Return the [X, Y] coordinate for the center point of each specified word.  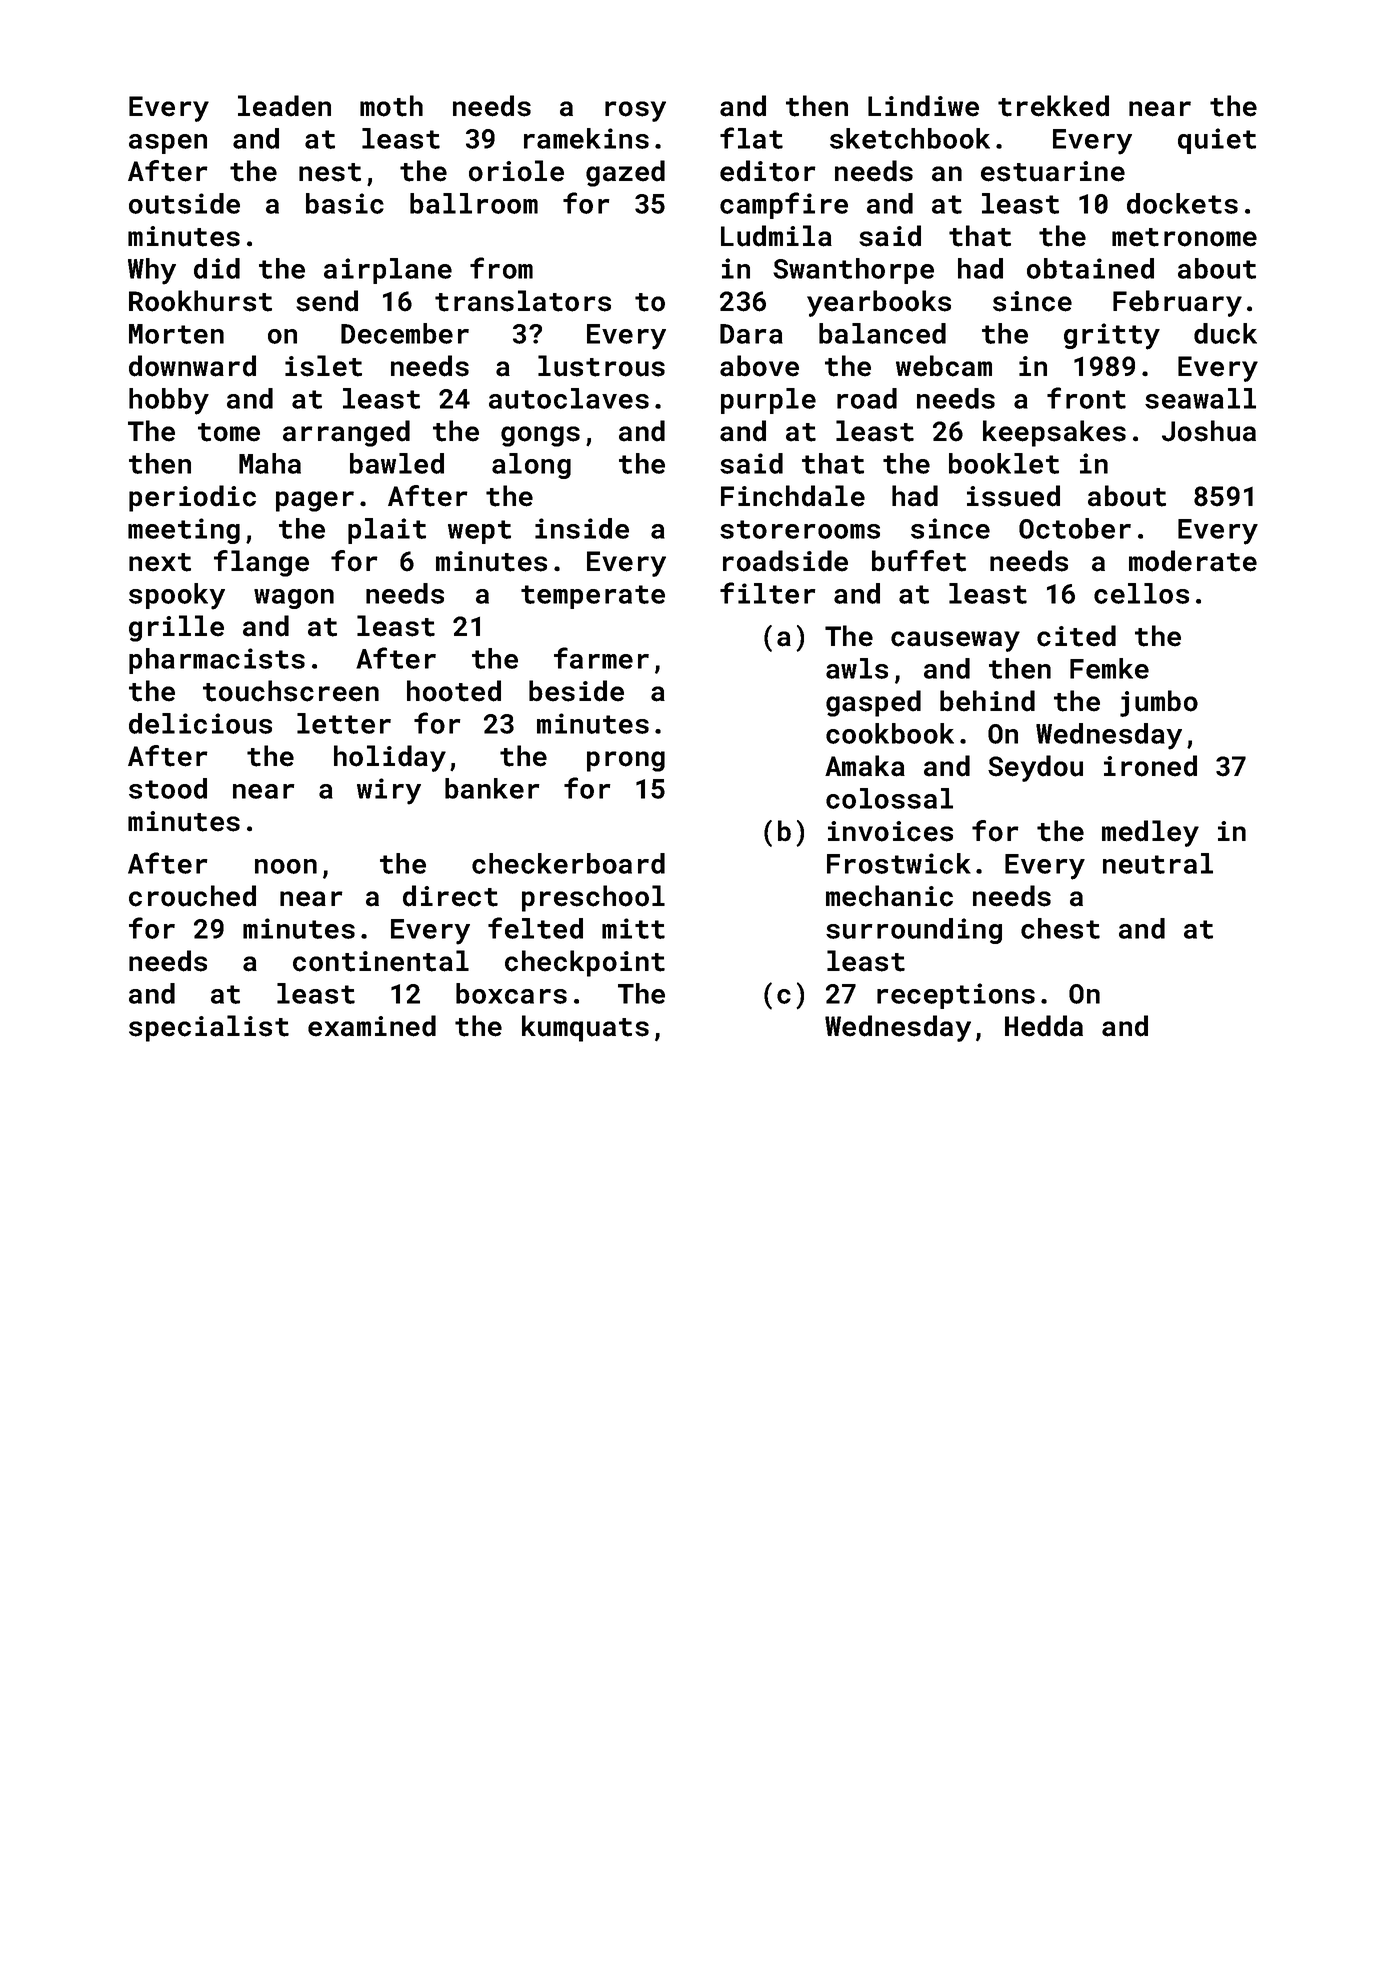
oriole [516, 171]
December [405, 333]
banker [492, 788]
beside [576, 691]
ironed [1150, 766]
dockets [1182, 203]
